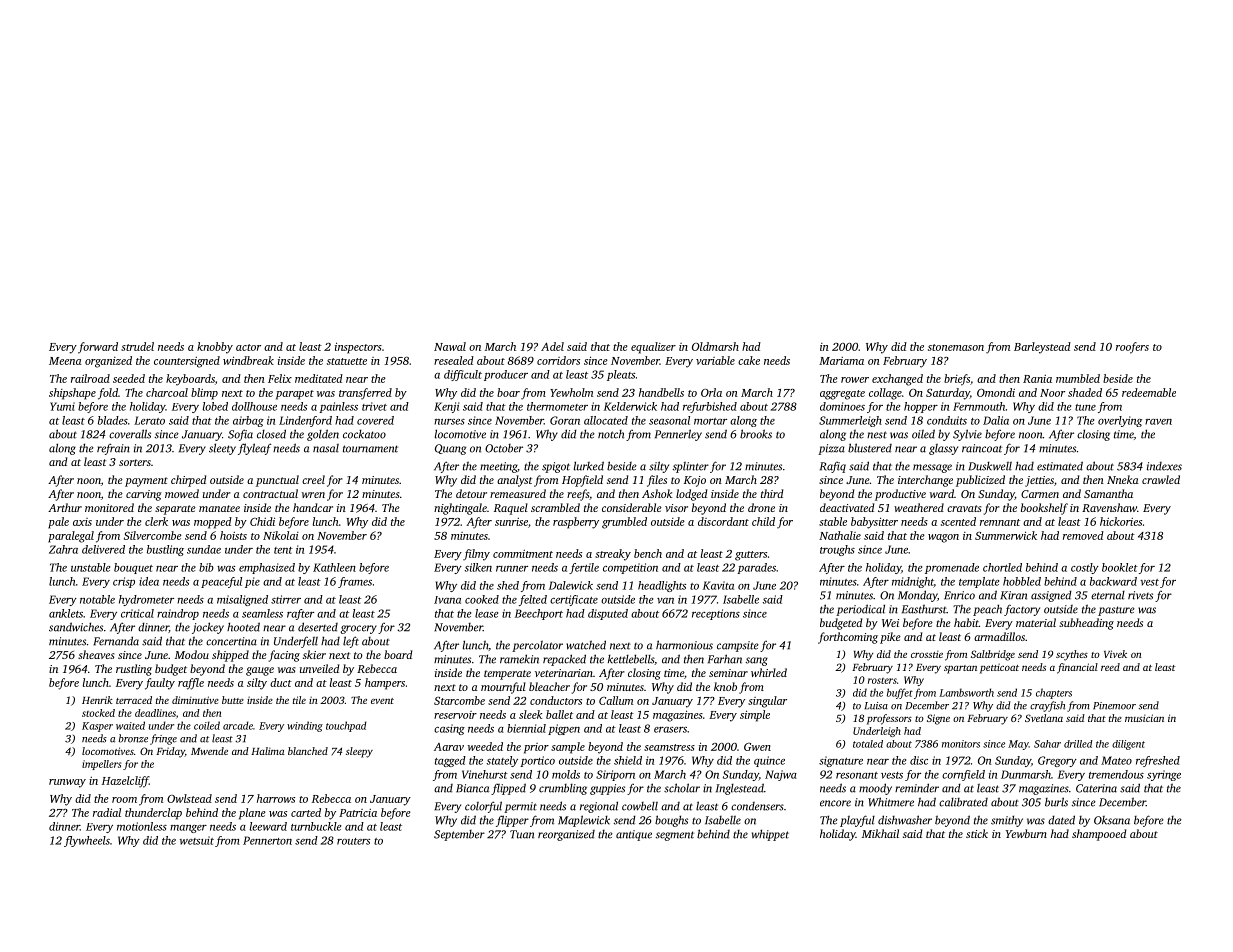 The image size is (1233, 952). What do you see at coordinates (1056, 802) in the page?
I see `burls` at bounding box center [1056, 802].
